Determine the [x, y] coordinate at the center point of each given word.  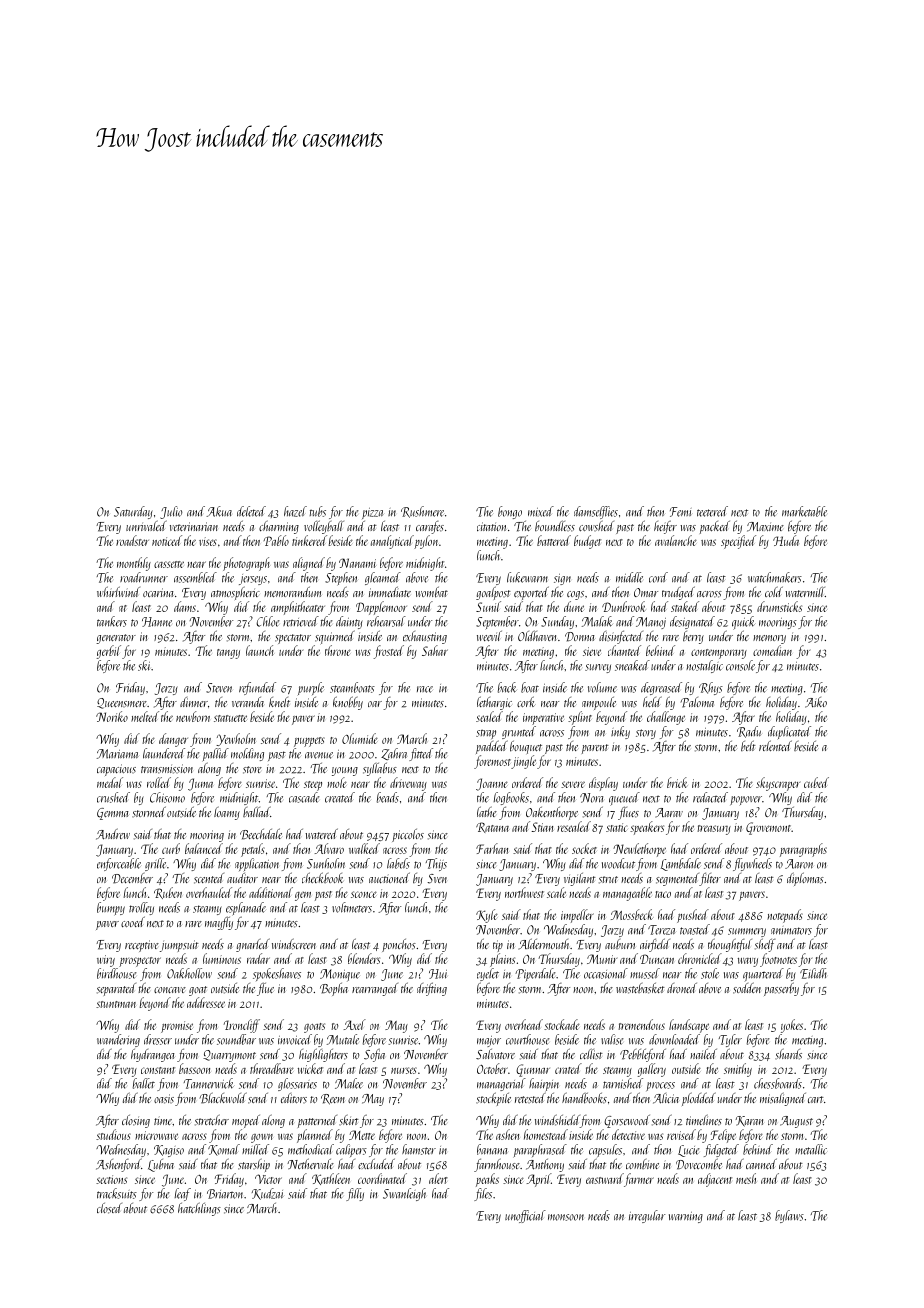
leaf [183, 1194]
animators [791, 931]
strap [486, 734]
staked [685, 606]
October [492, 1068]
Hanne [157, 622]
